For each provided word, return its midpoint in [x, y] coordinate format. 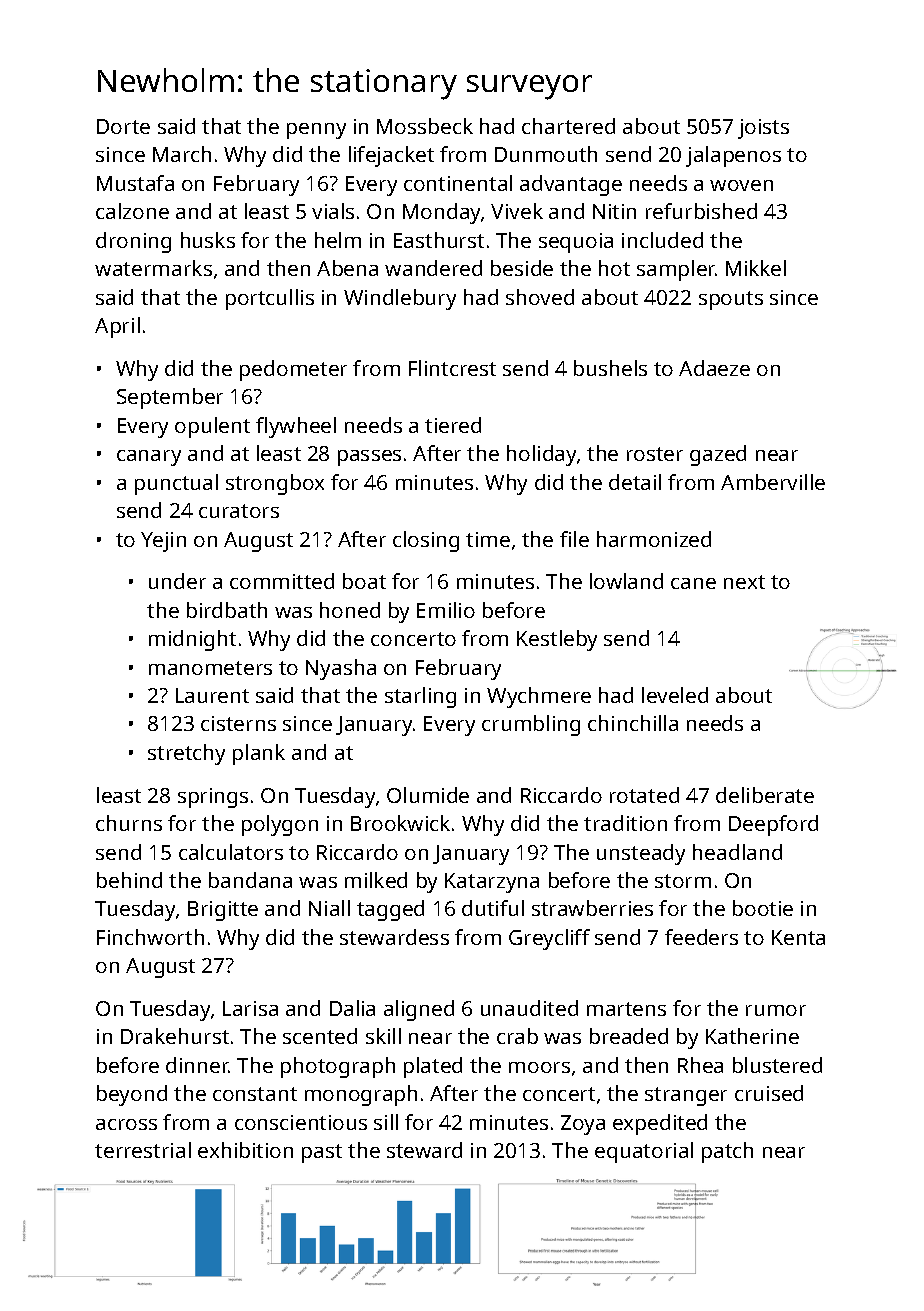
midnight [192, 640]
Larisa [250, 1008]
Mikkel [756, 268]
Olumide [428, 795]
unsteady [641, 854]
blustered [777, 1065]
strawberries [592, 908]
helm [338, 240]
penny [316, 131]
